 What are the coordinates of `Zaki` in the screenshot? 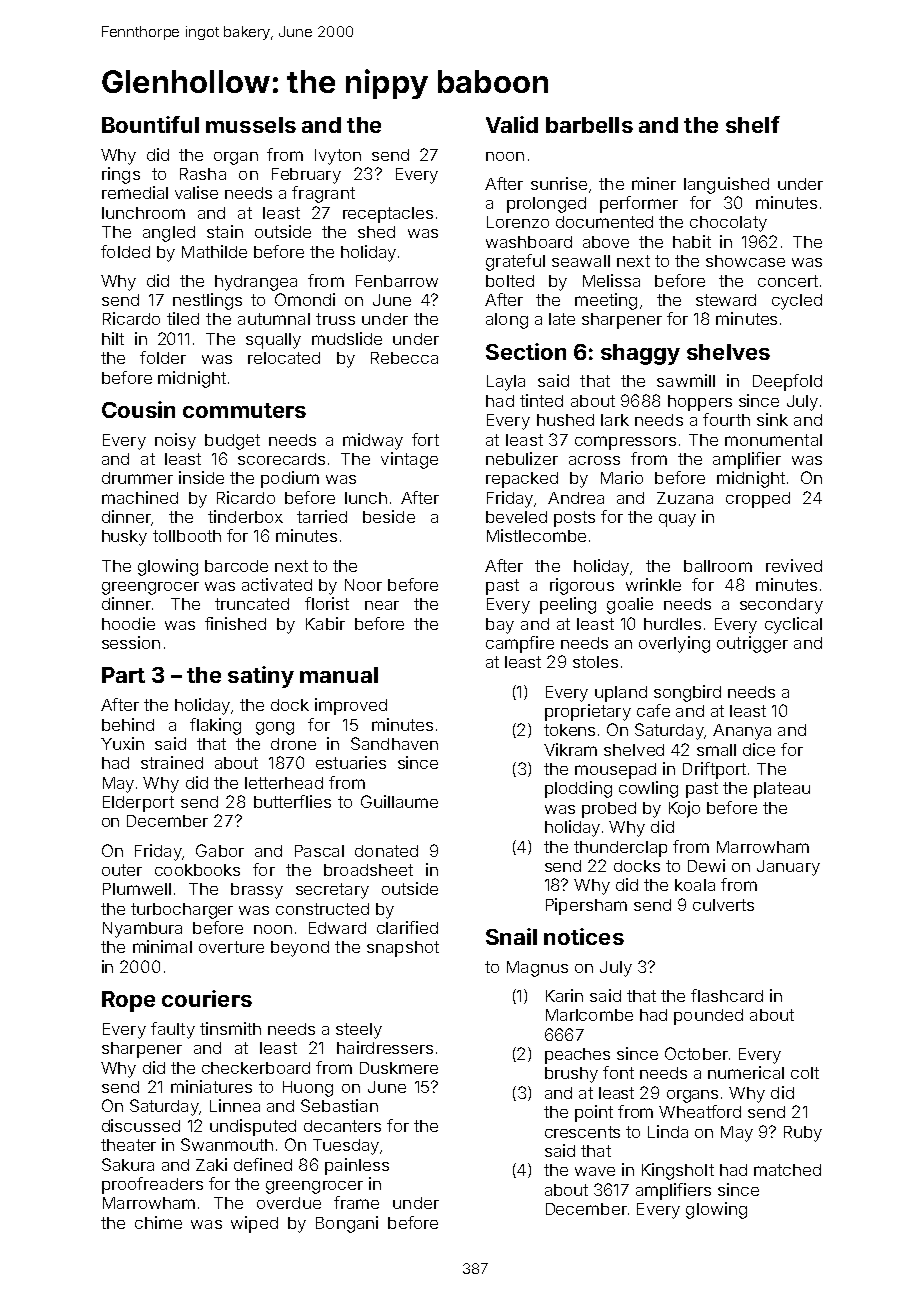 It's located at (211, 1164).
